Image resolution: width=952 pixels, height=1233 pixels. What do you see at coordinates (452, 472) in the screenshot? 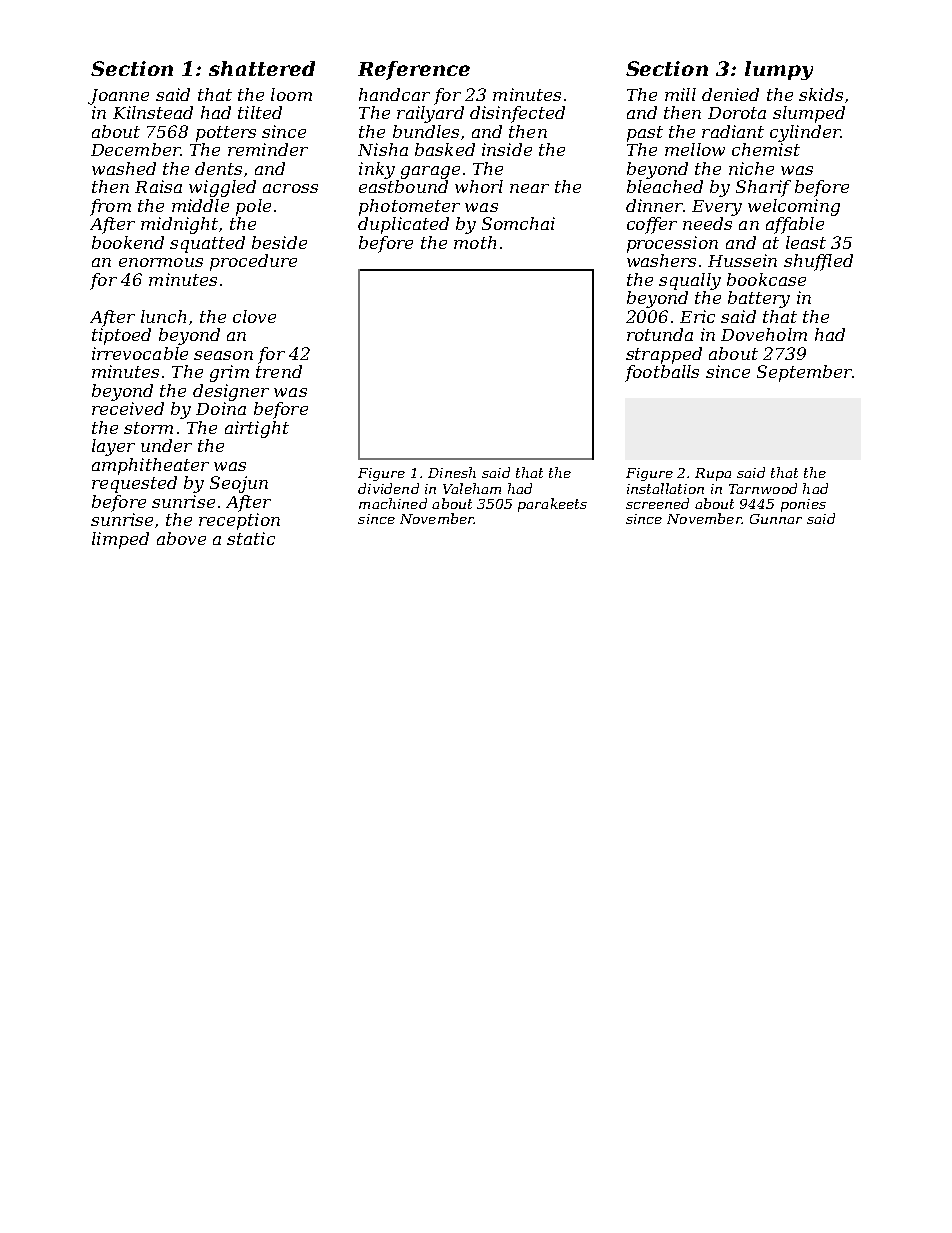
I see `Dinesh` at bounding box center [452, 472].
